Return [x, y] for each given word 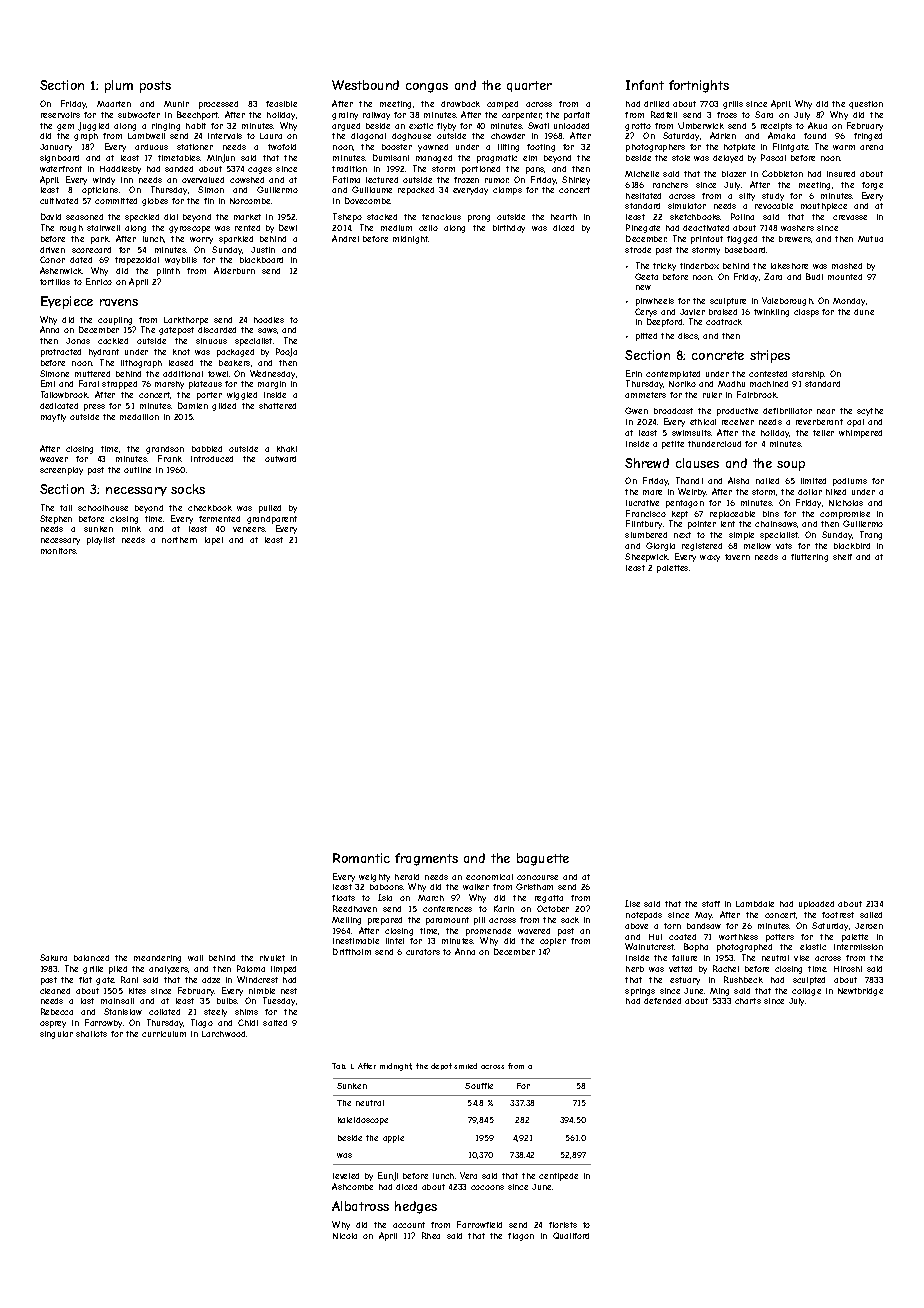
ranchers [670, 185]
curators [423, 952]
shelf [842, 557]
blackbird [852, 546]
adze [211, 980]
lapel [214, 541]
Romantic [361, 858]
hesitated [643, 196]
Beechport [198, 115]
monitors [58, 551]
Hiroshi [848, 969]
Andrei [345, 238]
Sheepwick [647, 557]
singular [56, 1035]
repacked [416, 191]
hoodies [269, 320]
